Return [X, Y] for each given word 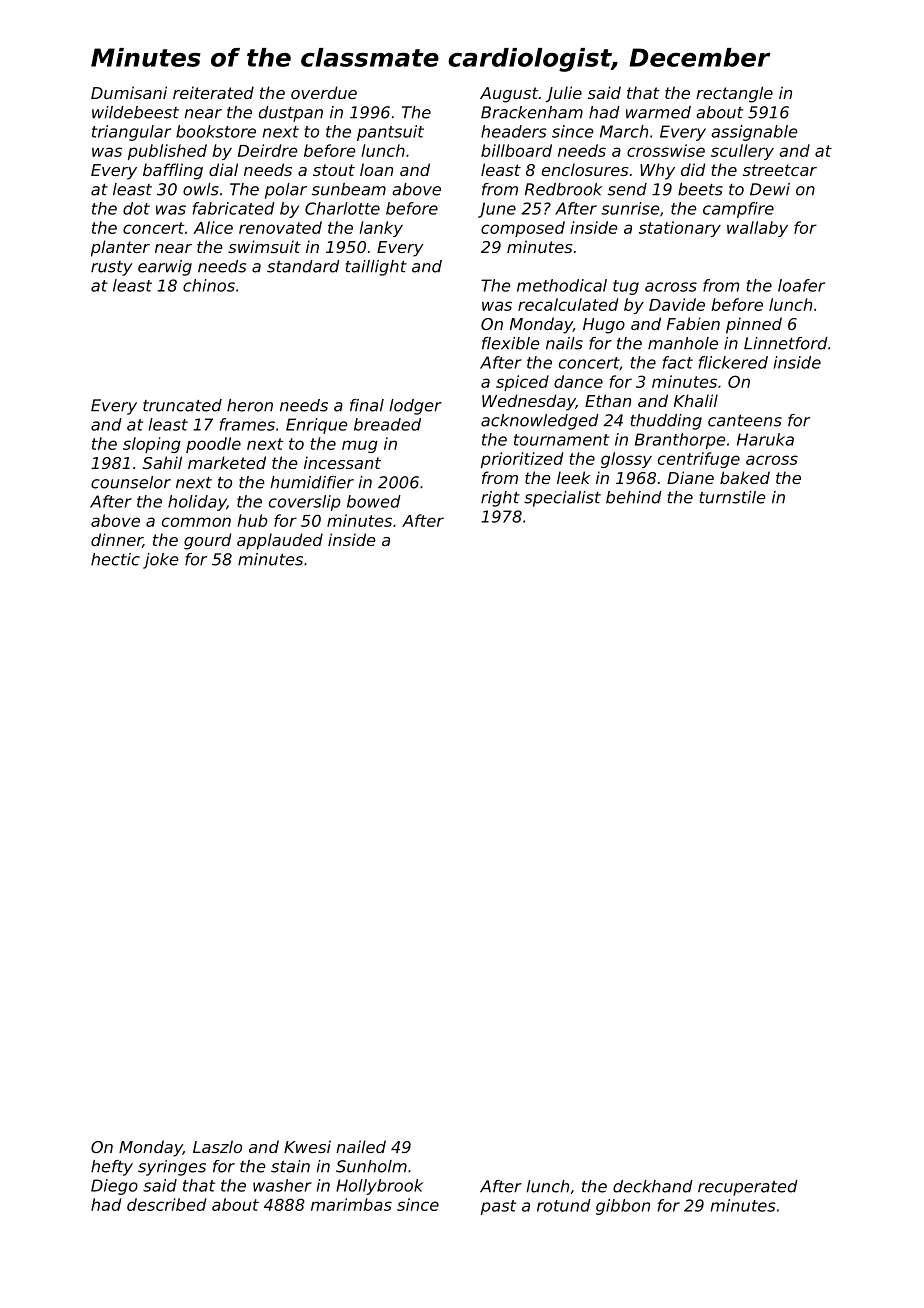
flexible [511, 343]
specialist [562, 499]
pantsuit [390, 133]
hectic [115, 559]
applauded [280, 541]
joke [161, 561]
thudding [666, 422]
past [498, 1207]
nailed [361, 1146]
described [166, 1204]
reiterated [213, 92]
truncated [182, 405]
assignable [754, 133]
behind [634, 497]
